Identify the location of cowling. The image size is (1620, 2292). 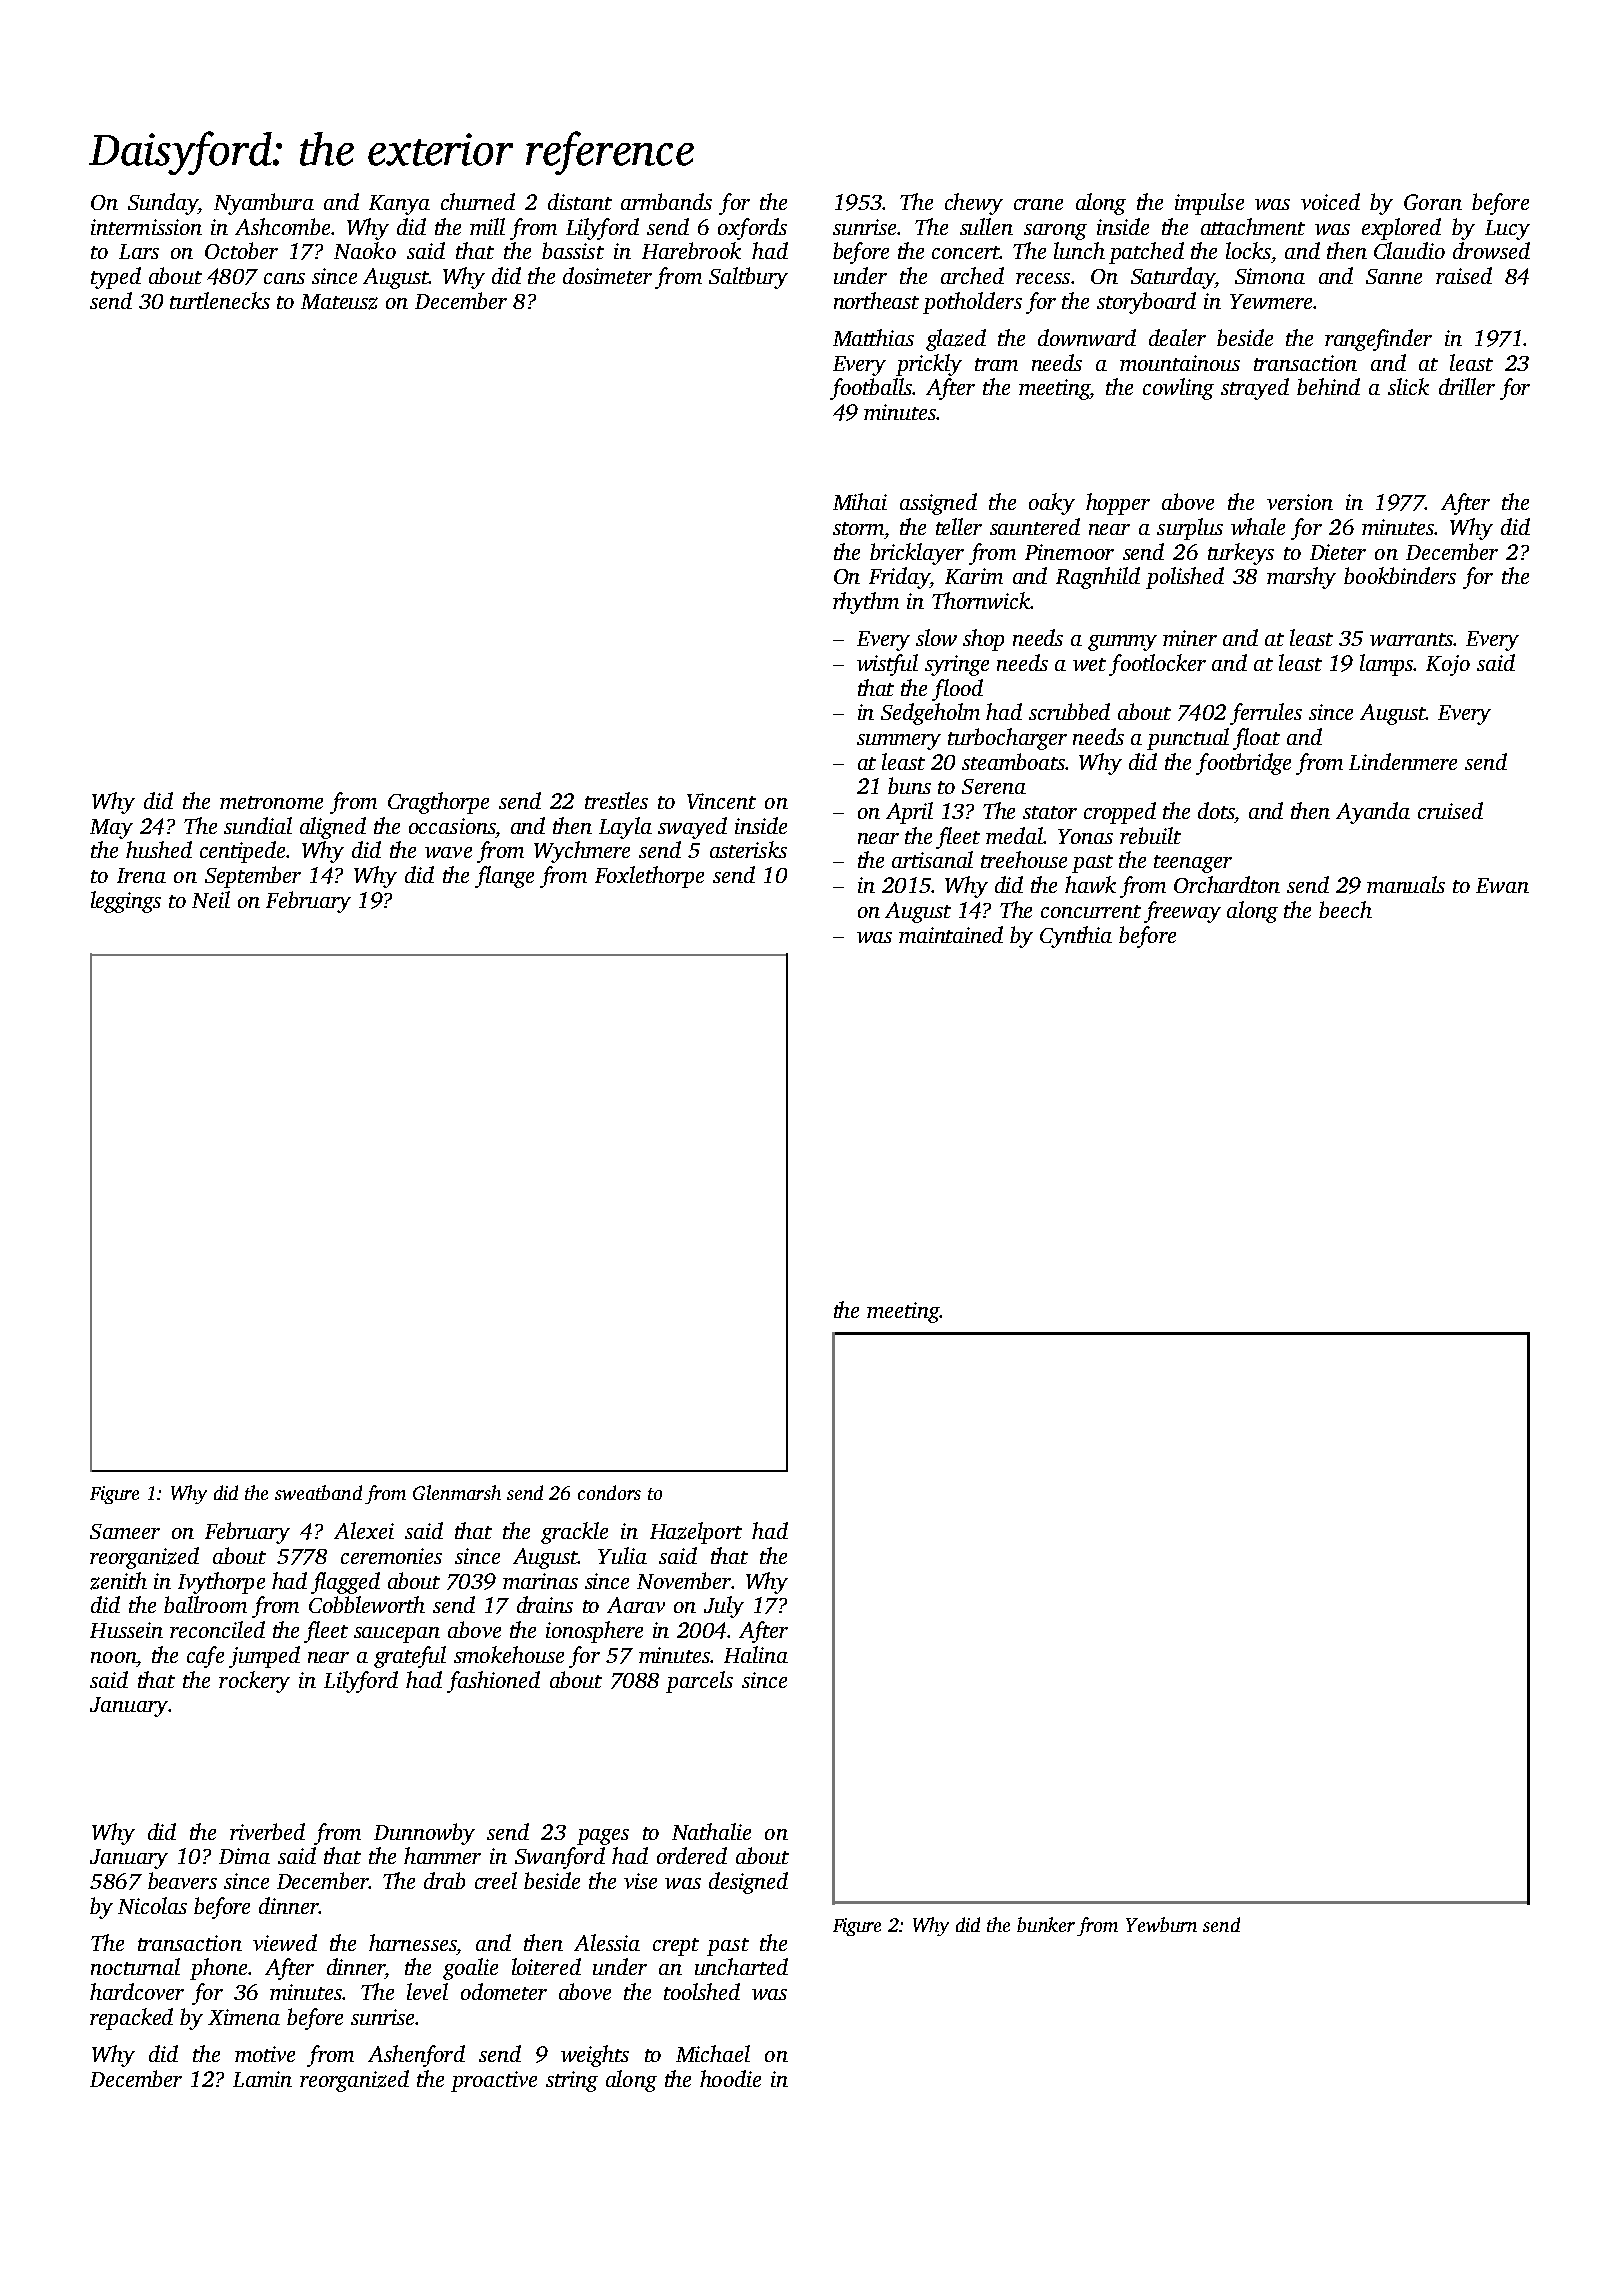
(1178, 389).
